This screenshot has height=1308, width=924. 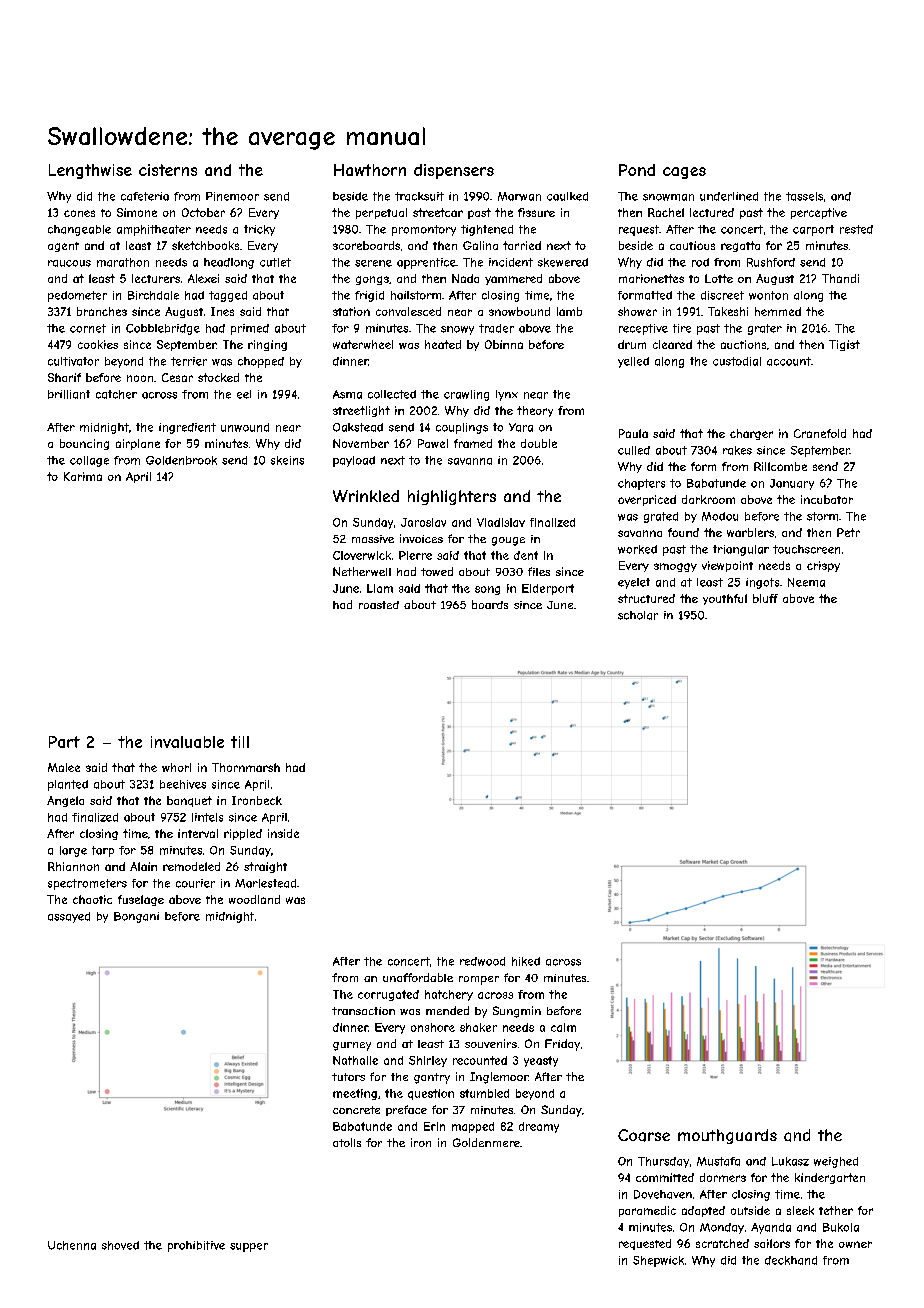 I want to click on hiked, so click(x=526, y=961).
